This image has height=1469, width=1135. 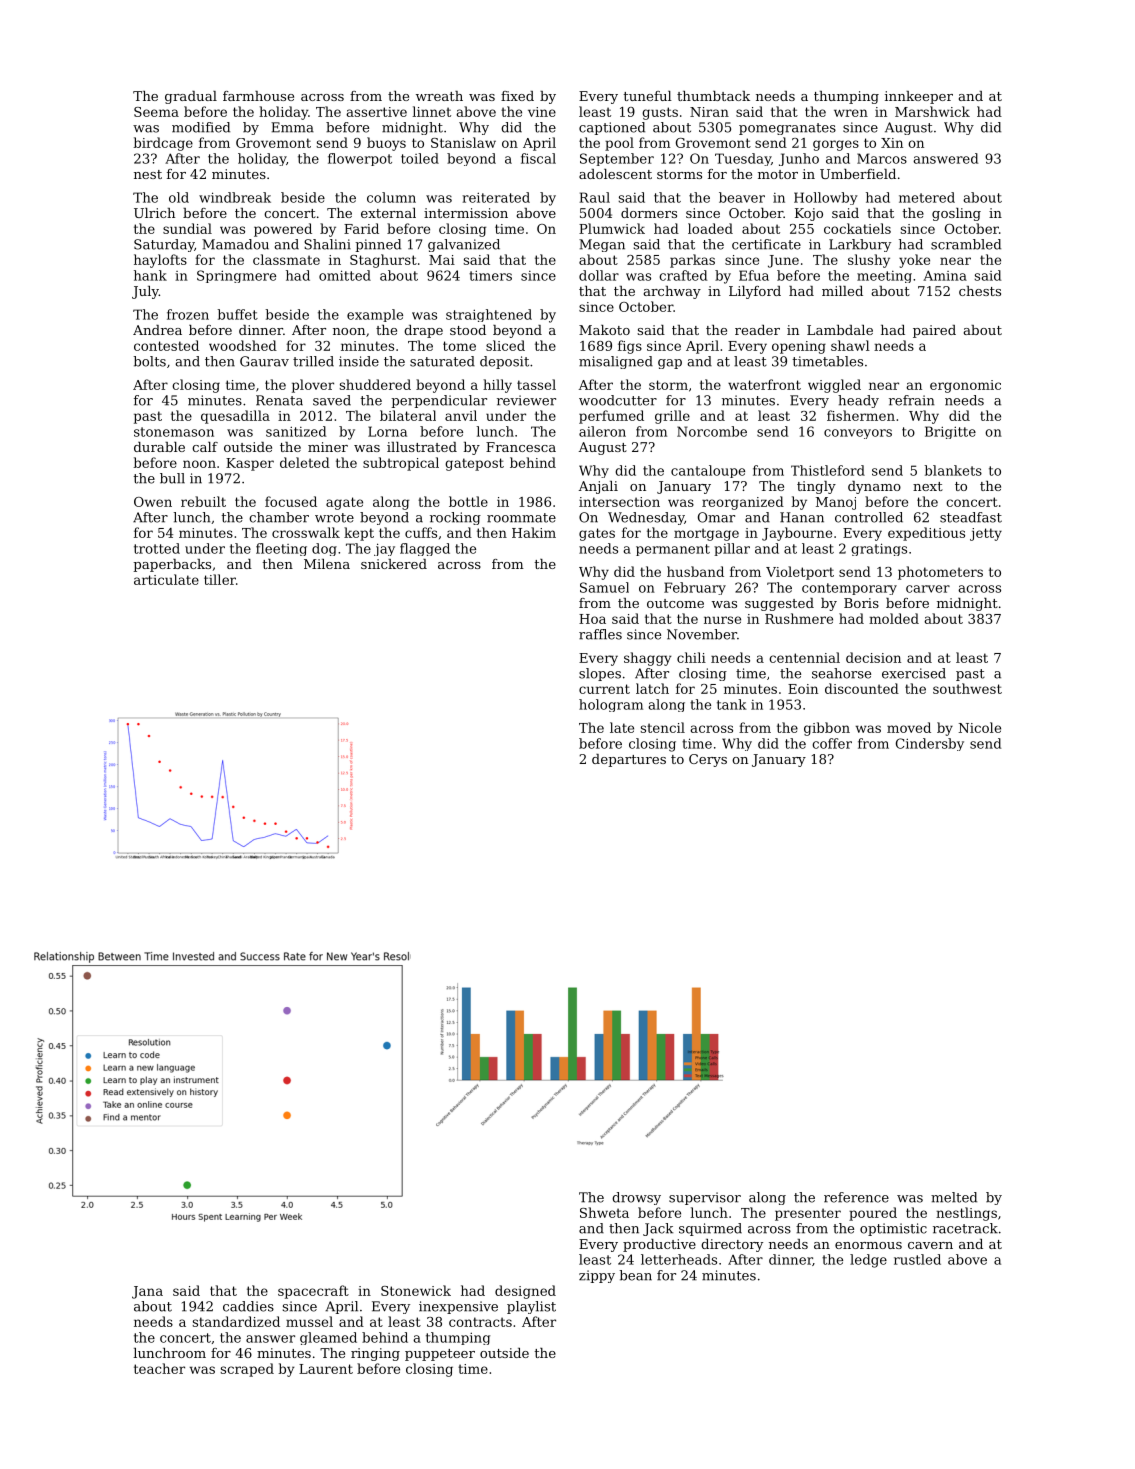 What do you see at coordinates (376, 112) in the image?
I see `assertive` at bounding box center [376, 112].
